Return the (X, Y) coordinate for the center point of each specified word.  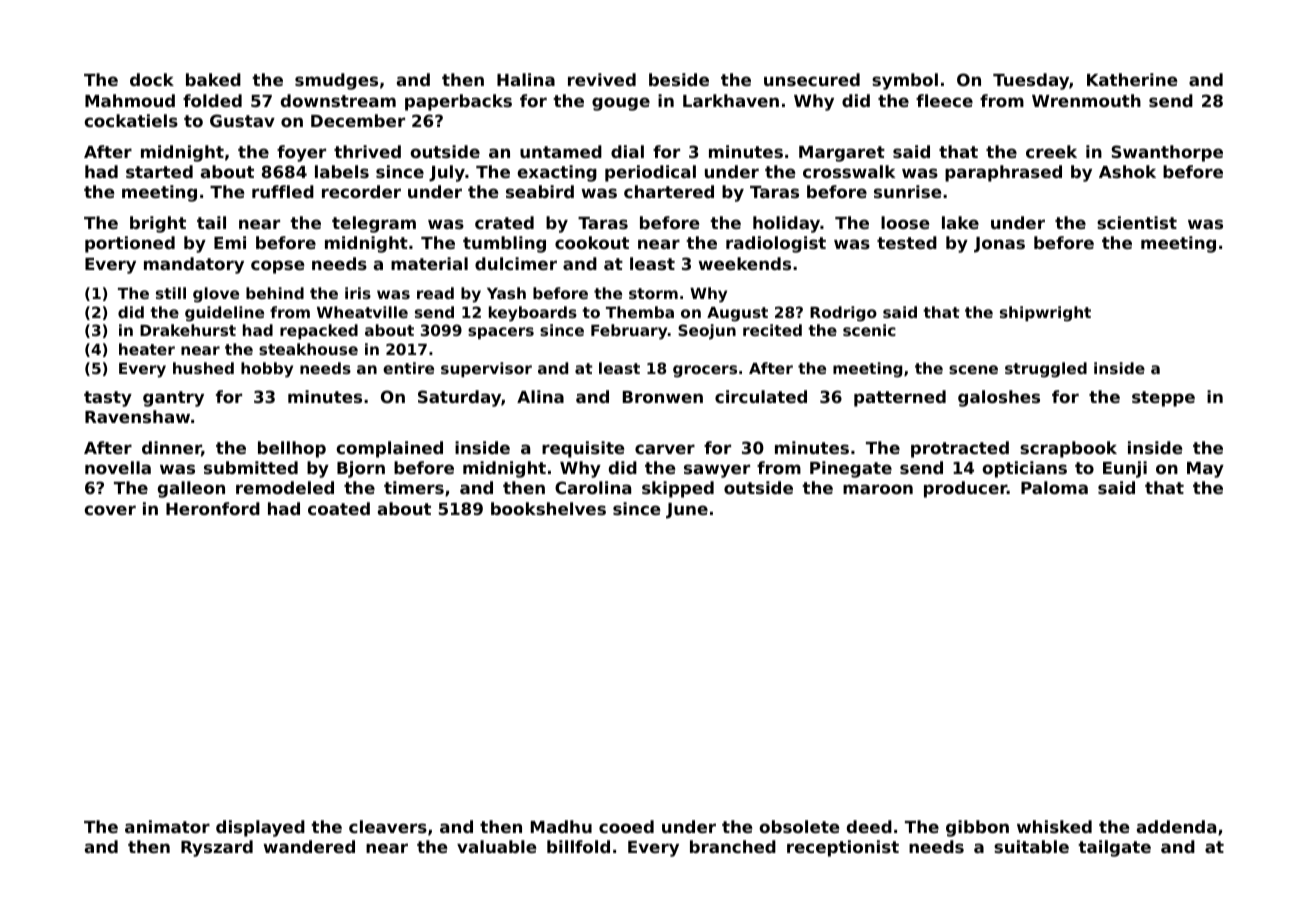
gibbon (977, 828)
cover (110, 510)
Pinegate (851, 469)
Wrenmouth (1086, 100)
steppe (1163, 399)
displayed (260, 828)
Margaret (842, 154)
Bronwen (663, 397)
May (1205, 470)
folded (212, 100)
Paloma (1054, 487)
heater (147, 349)
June (687, 511)
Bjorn (361, 469)
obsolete (799, 826)
